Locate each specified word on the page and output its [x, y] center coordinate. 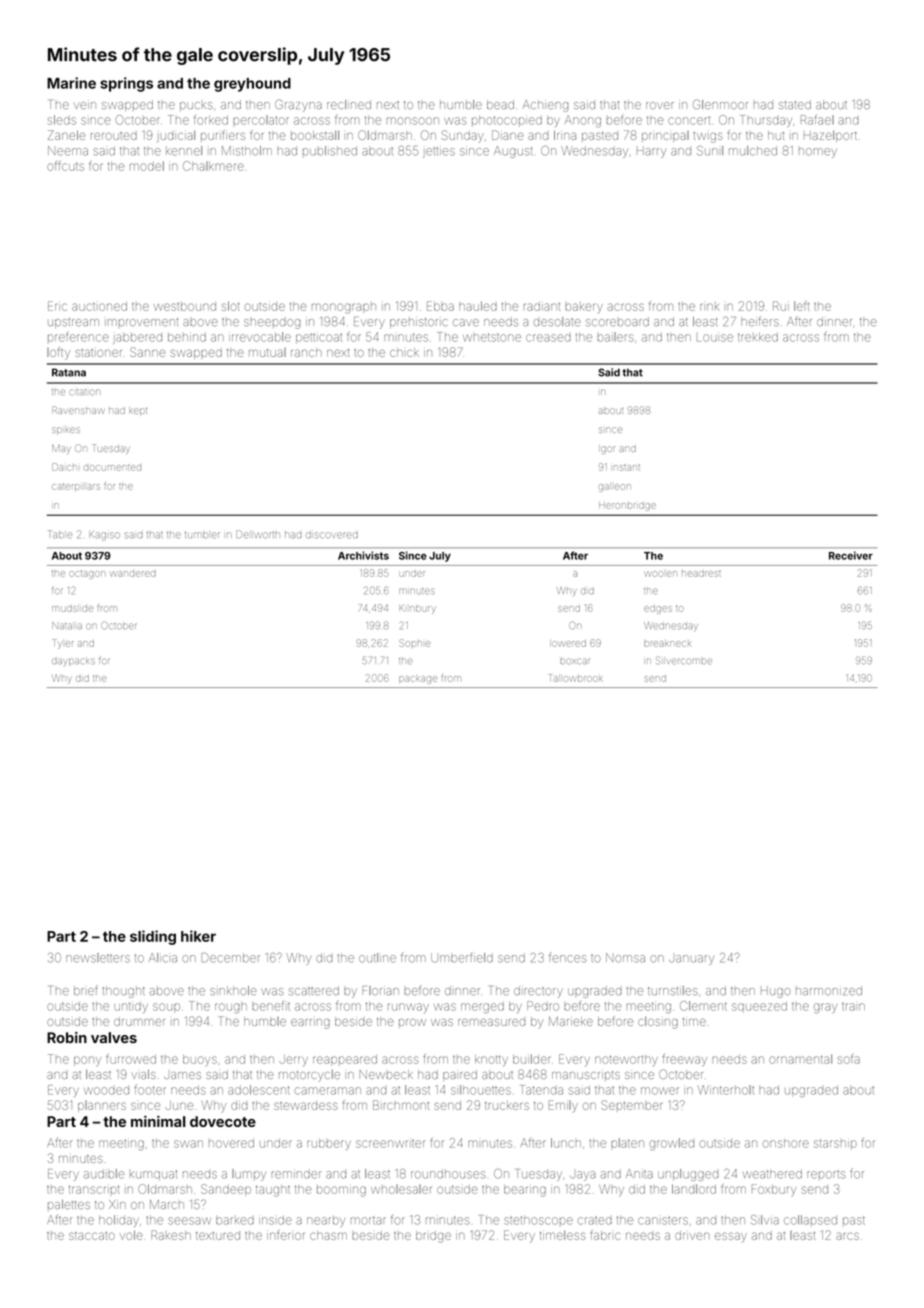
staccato [92, 1236]
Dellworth [258, 534]
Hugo [775, 992]
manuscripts [586, 1076]
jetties [439, 152]
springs [126, 84]
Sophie [414, 643]
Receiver [851, 555]
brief [86, 990]
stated [795, 104]
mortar [368, 1220]
